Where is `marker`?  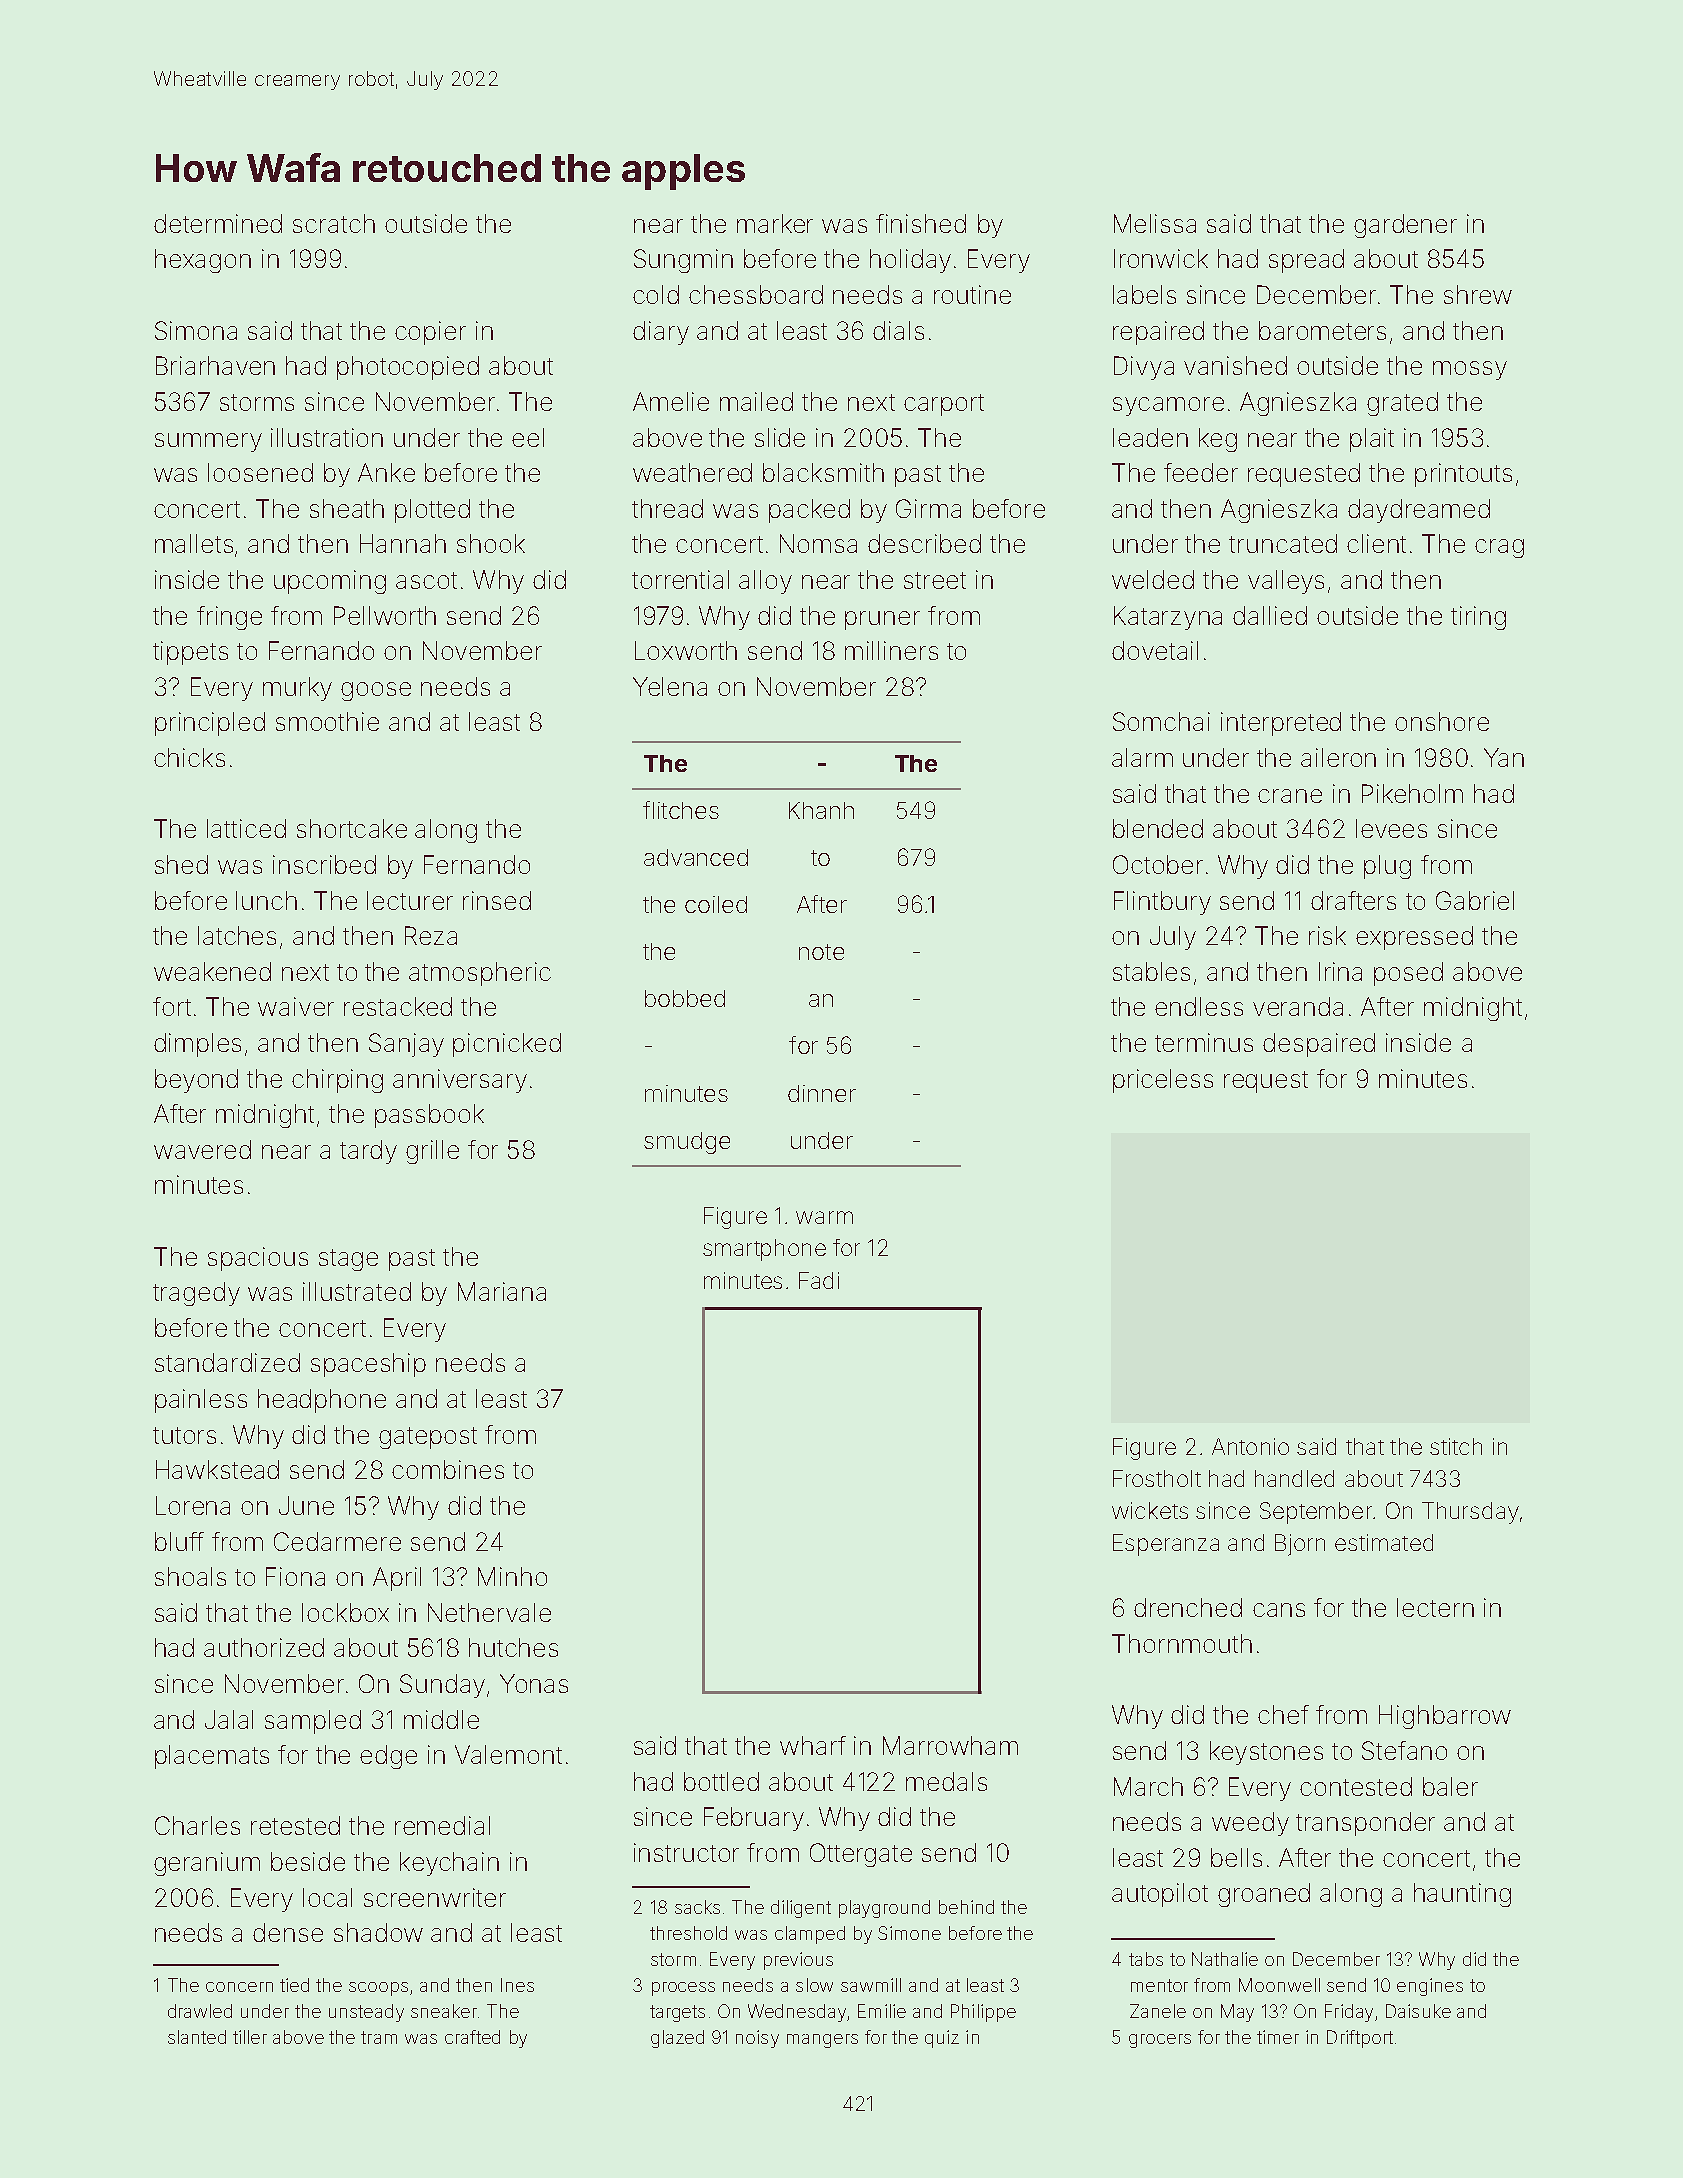 marker is located at coordinates (775, 223).
